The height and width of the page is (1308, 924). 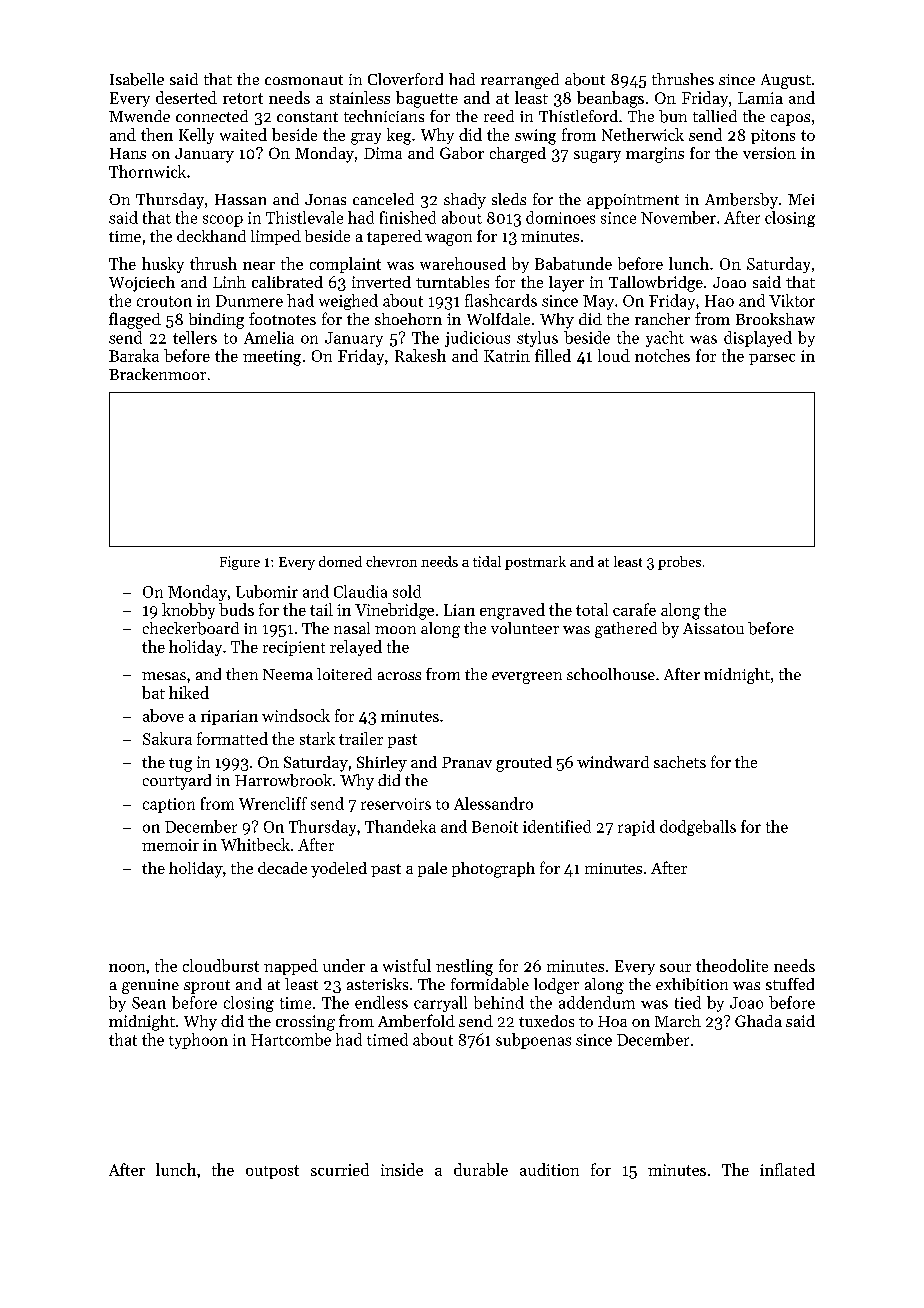 I want to click on August, so click(x=786, y=81).
